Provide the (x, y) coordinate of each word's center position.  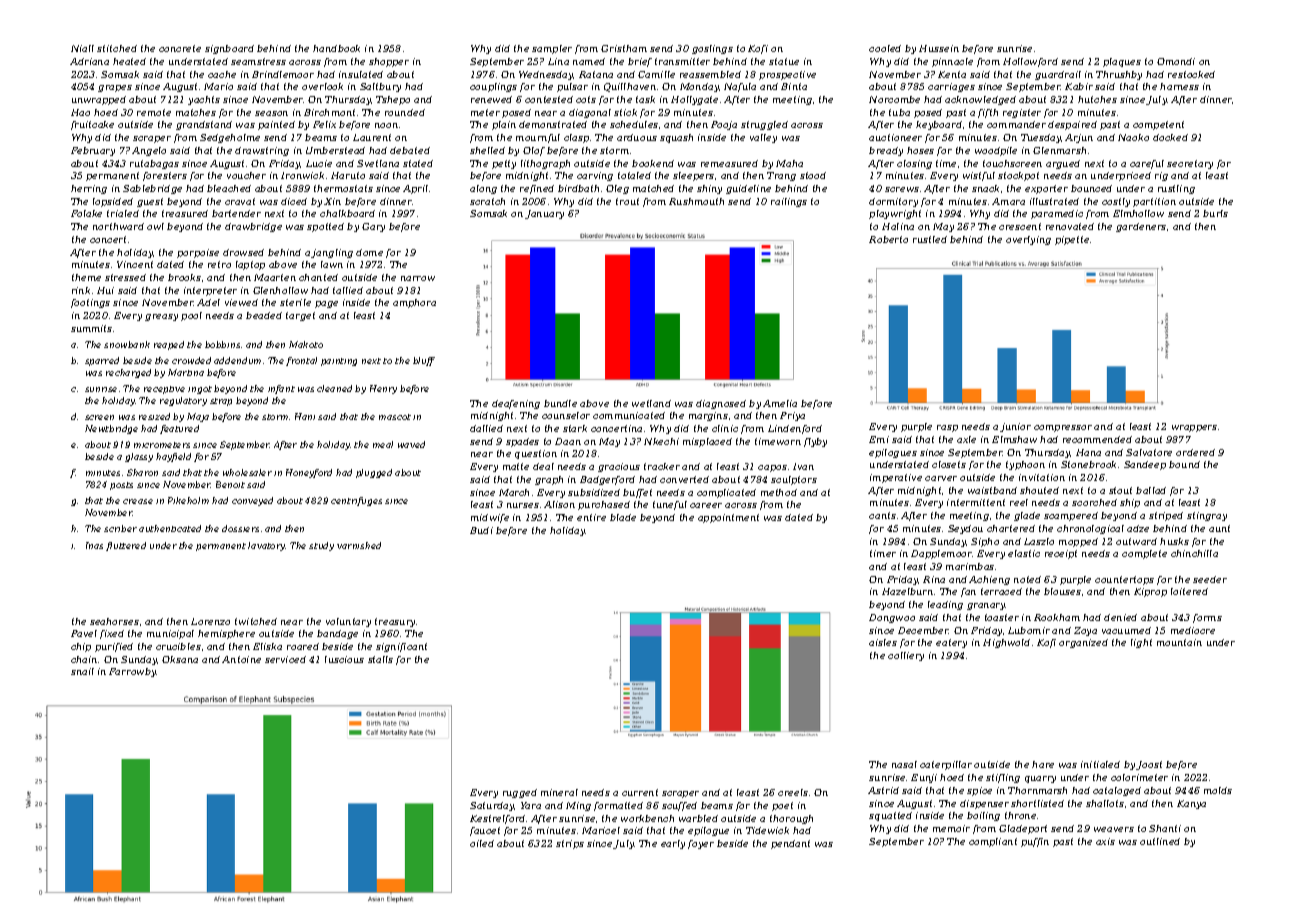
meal (383, 444)
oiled (482, 843)
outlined (1160, 841)
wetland (651, 403)
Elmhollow (1138, 213)
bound (1184, 464)
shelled (487, 150)
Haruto (348, 175)
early (673, 844)
